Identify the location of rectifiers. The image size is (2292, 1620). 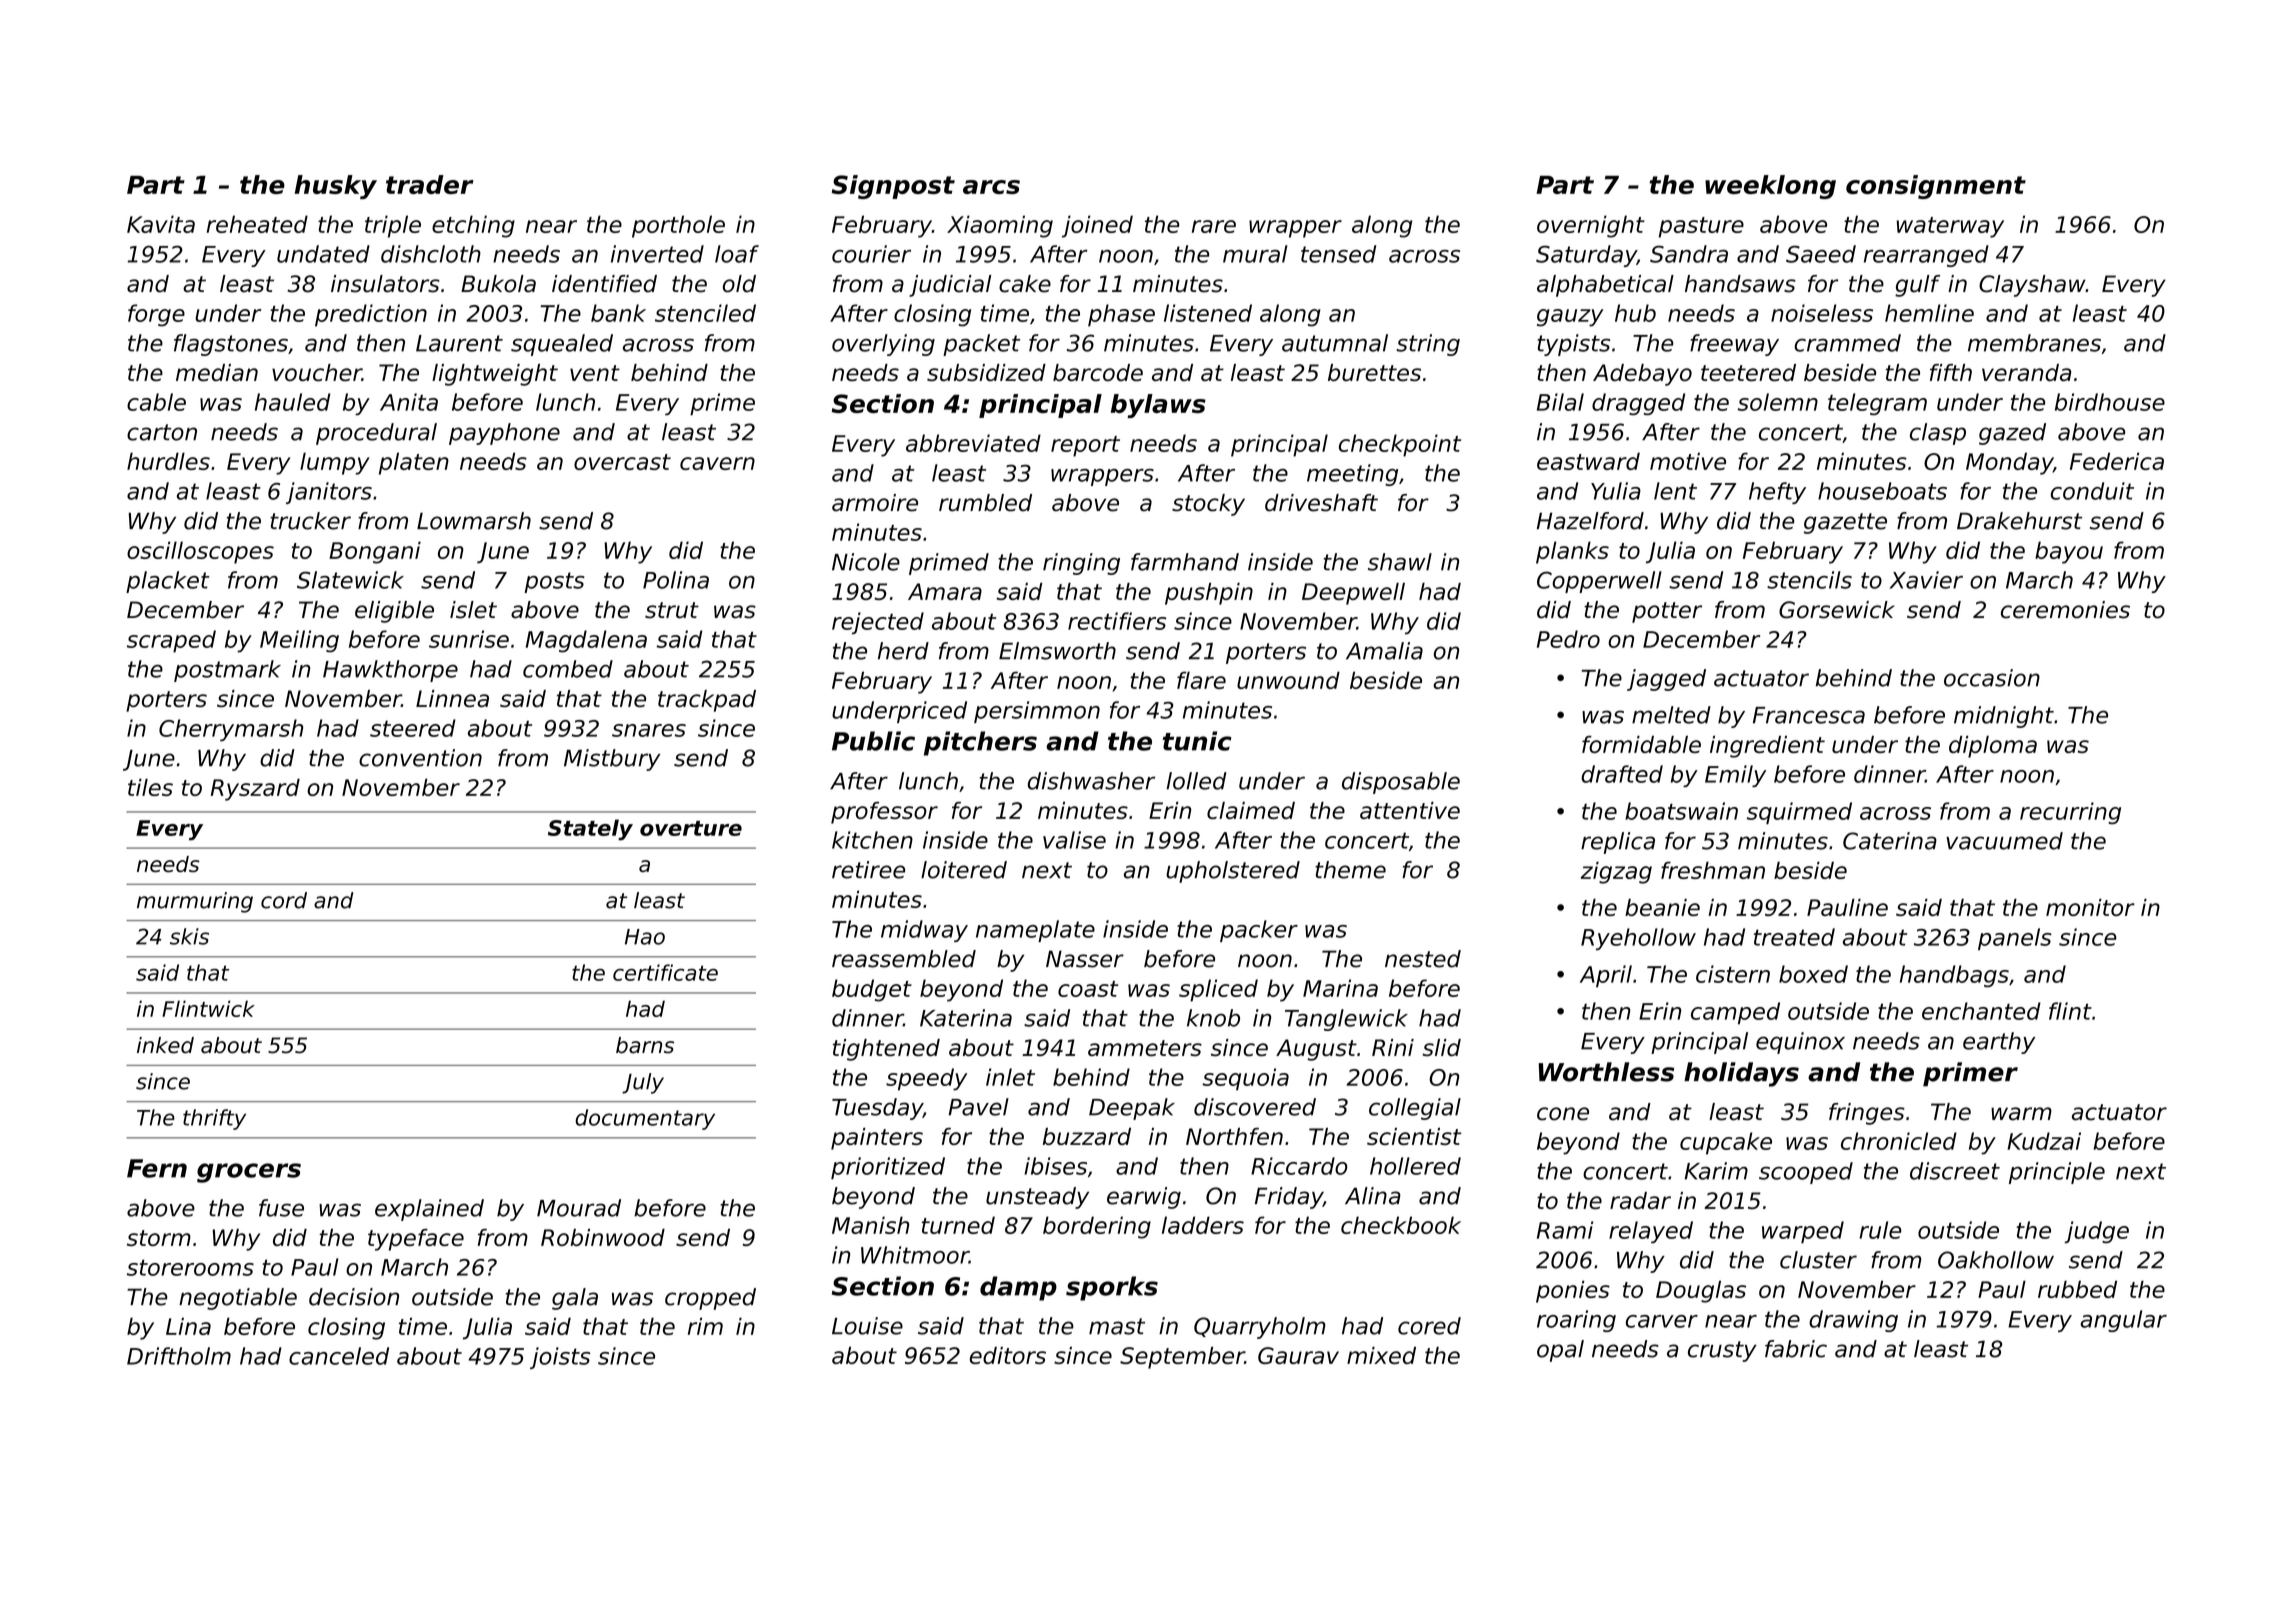
(1117, 621).
